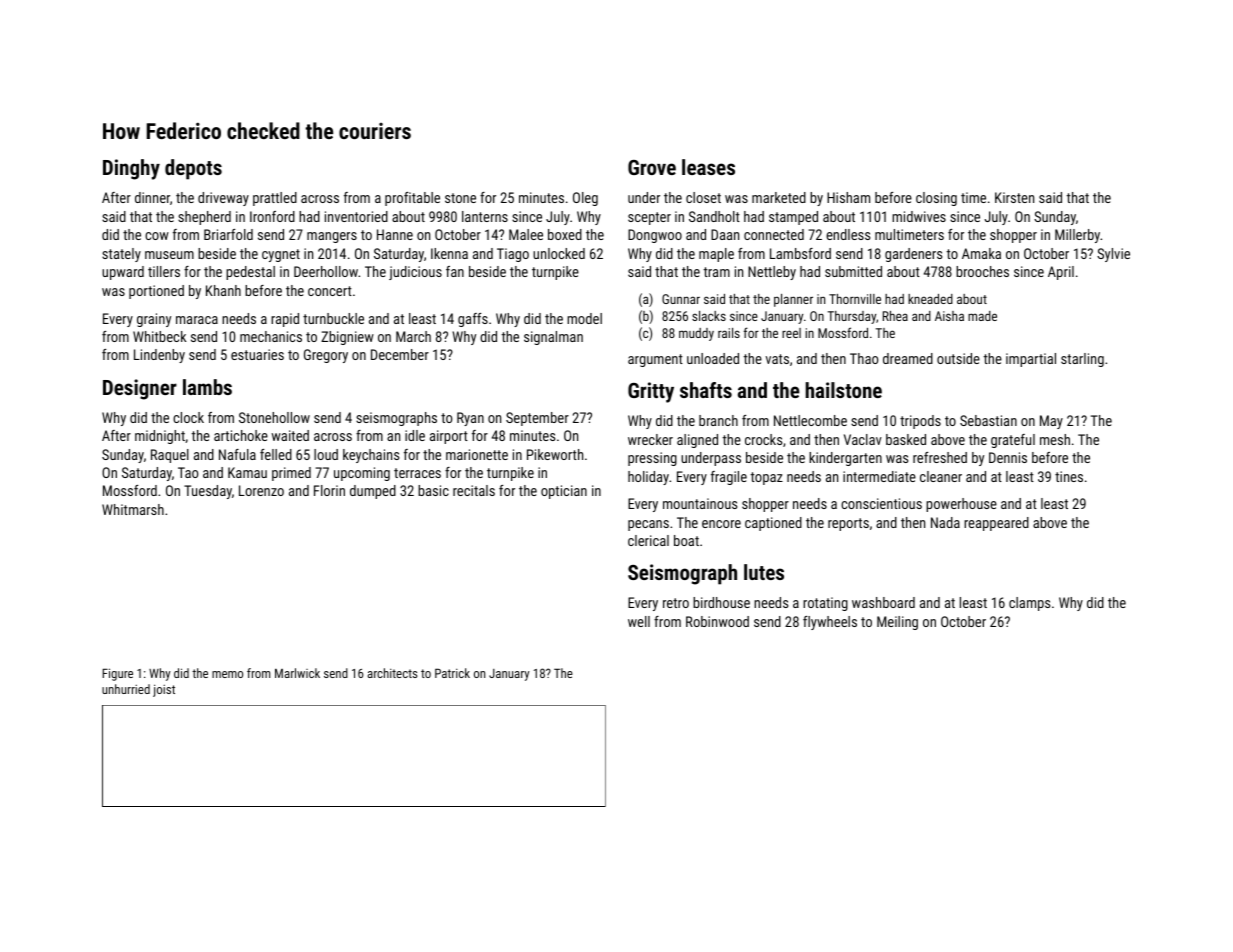 This screenshot has height=952, width=1233. What do you see at coordinates (227, 674) in the screenshot?
I see `memo` at bounding box center [227, 674].
